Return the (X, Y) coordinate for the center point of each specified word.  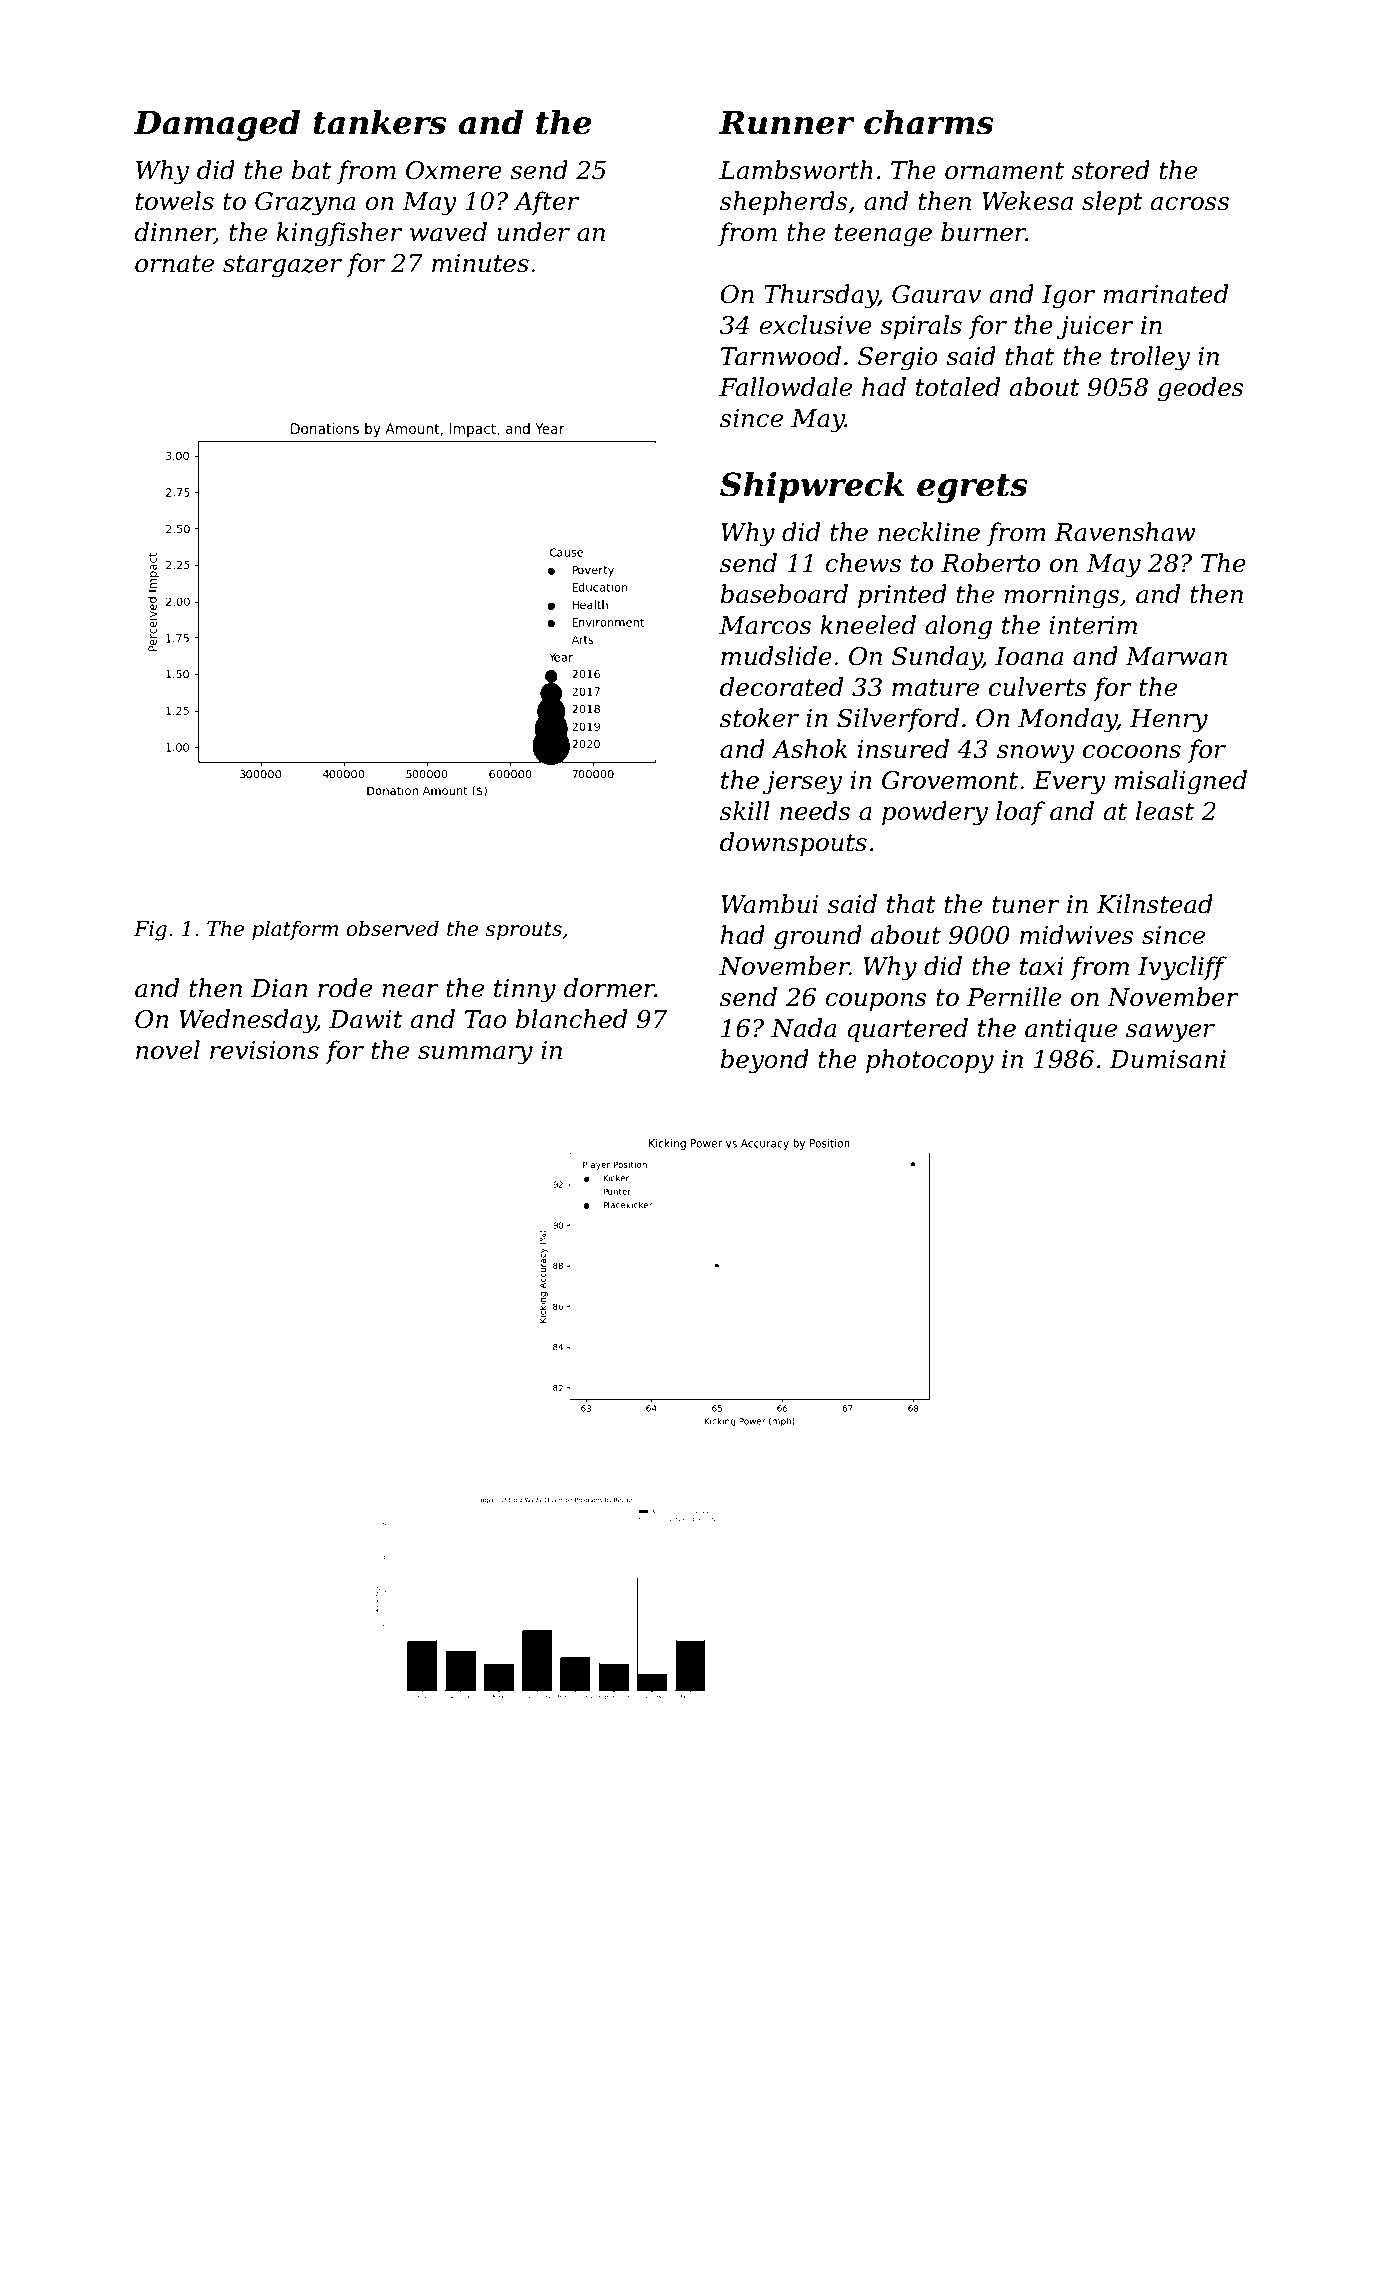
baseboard (784, 594)
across (1189, 204)
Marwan (1176, 656)
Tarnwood (781, 356)
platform (295, 930)
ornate (174, 264)
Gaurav (936, 294)
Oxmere (454, 170)
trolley (1150, 358)
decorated (781, 687)
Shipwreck (812, 487)
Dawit (366, 1019)
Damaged (216, 125)
